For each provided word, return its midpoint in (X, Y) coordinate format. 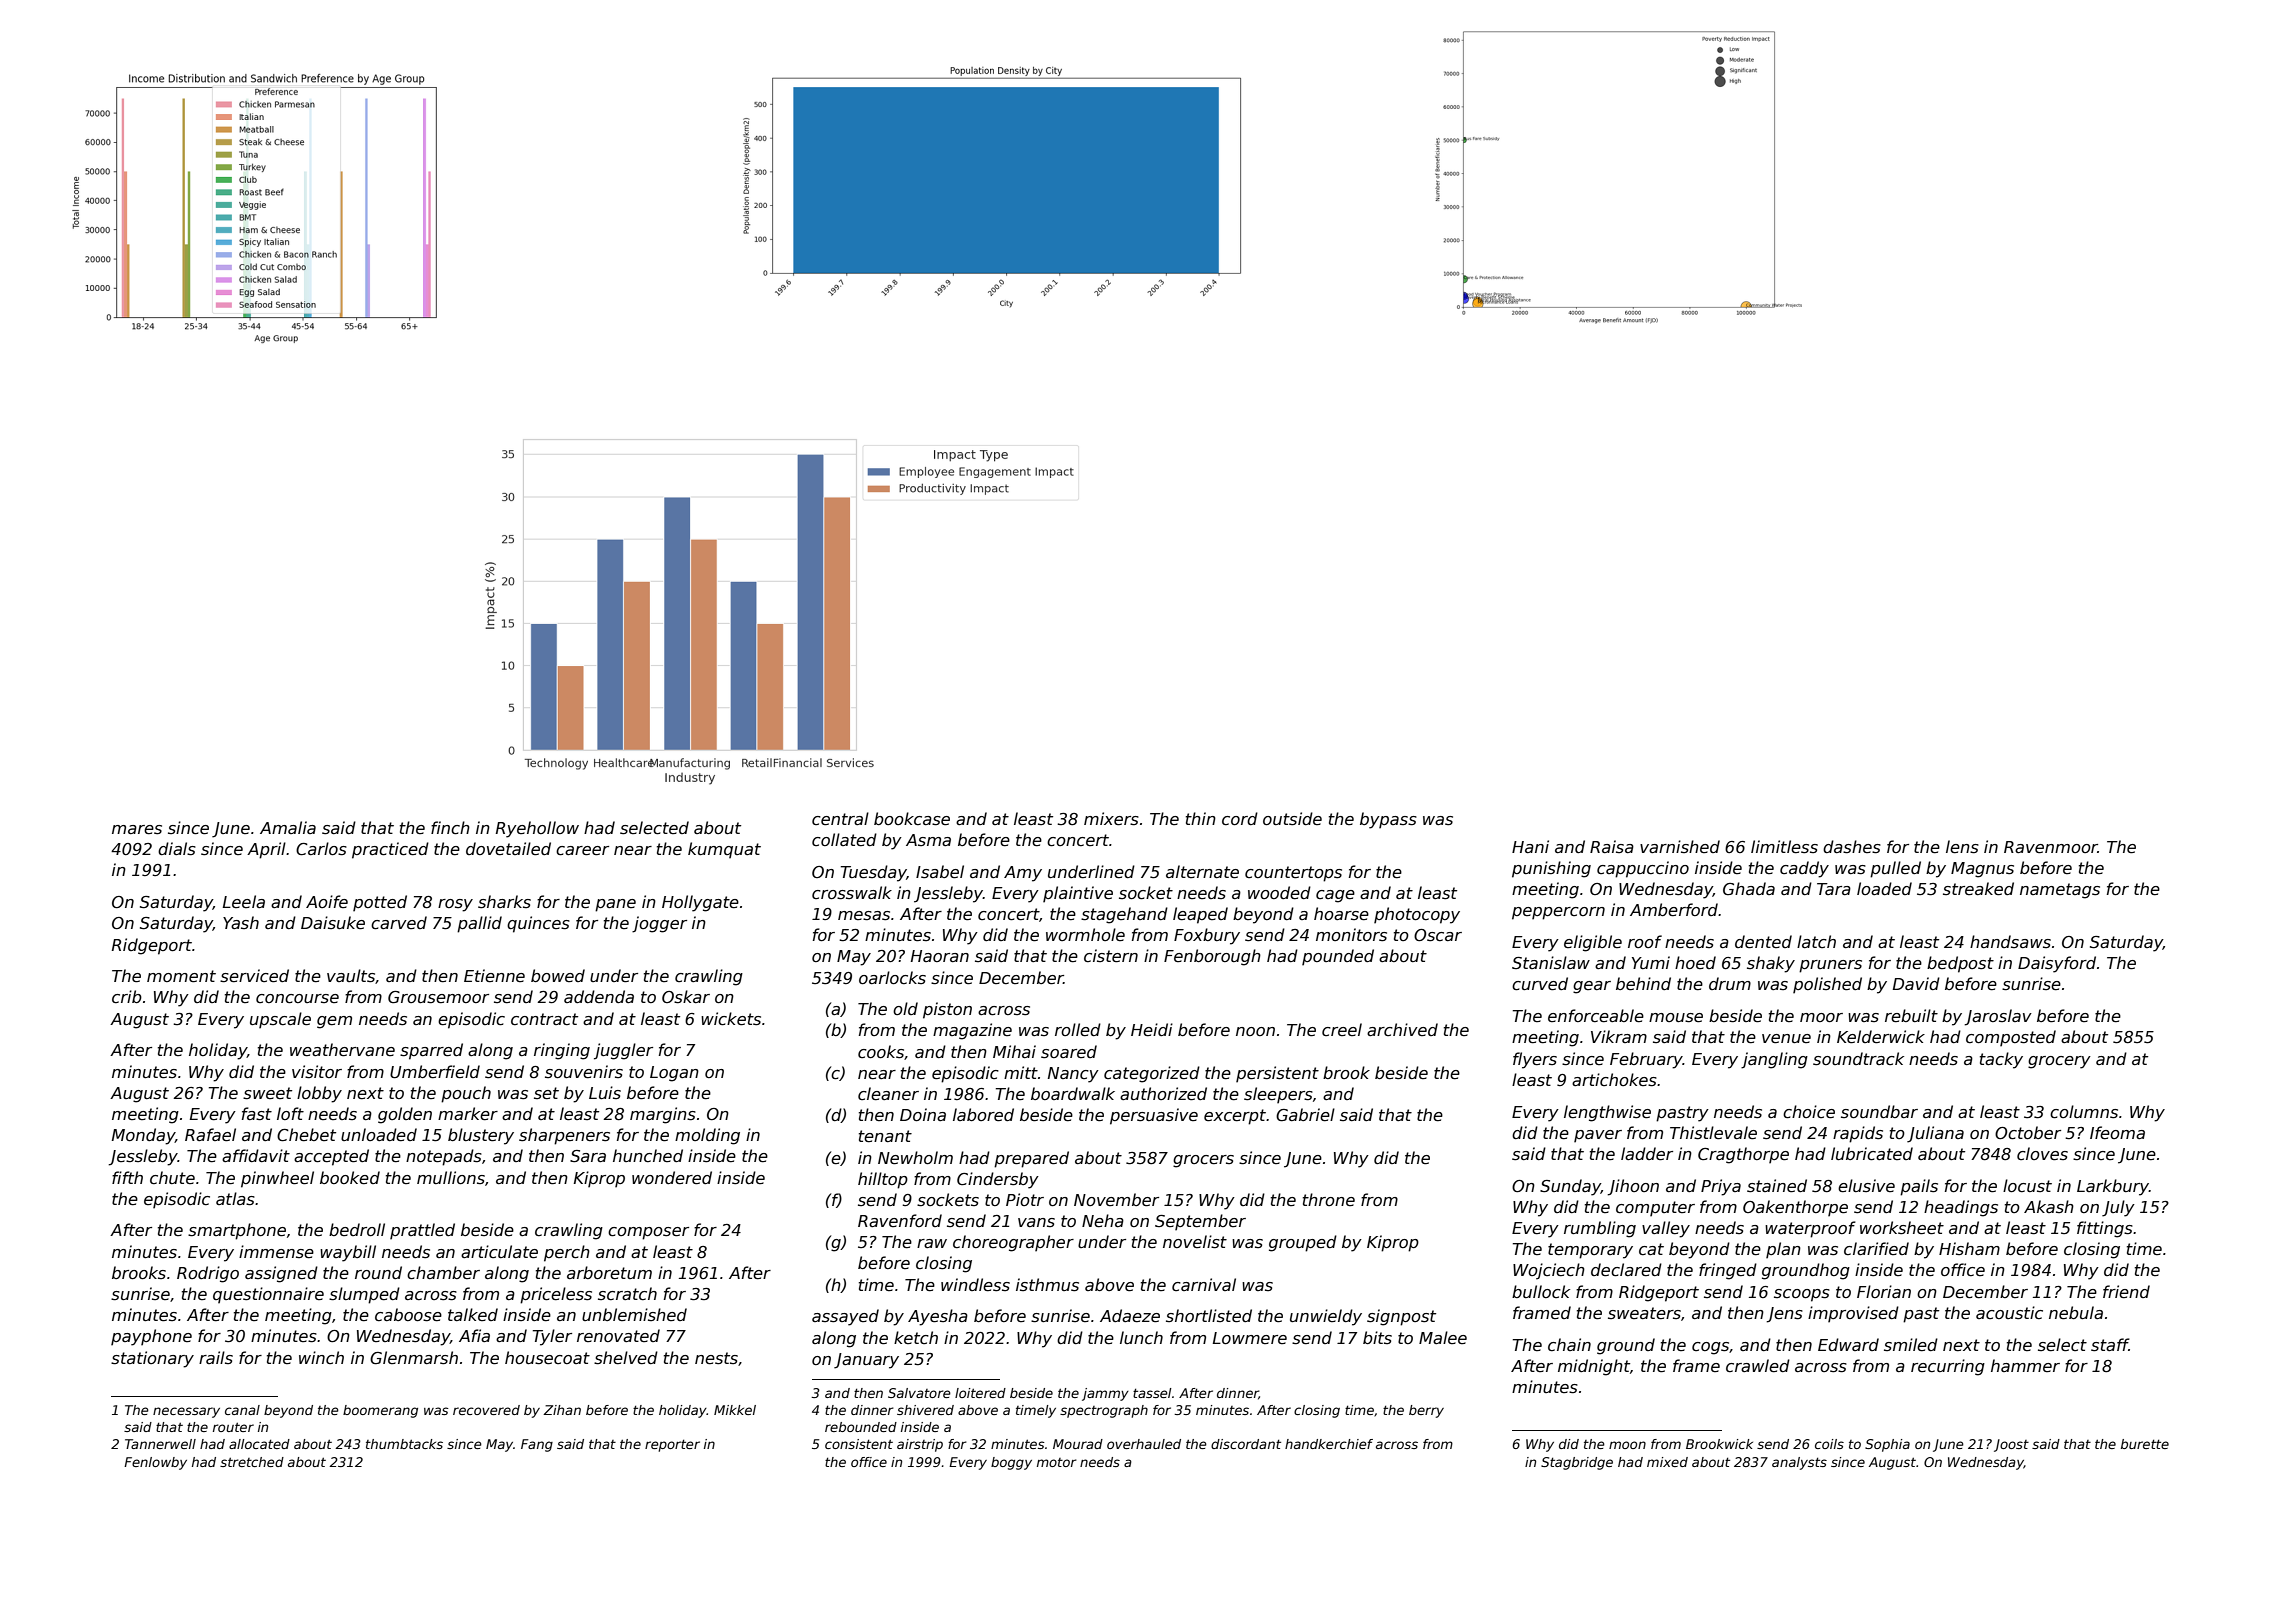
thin (1201, 818)
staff (2110, 1345)
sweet (267, 1093)
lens (1962, 847)
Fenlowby (155, 1463)
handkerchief (1329, 1444)
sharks (504, 902)
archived (1402, 1029)
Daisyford (2057, 964)
